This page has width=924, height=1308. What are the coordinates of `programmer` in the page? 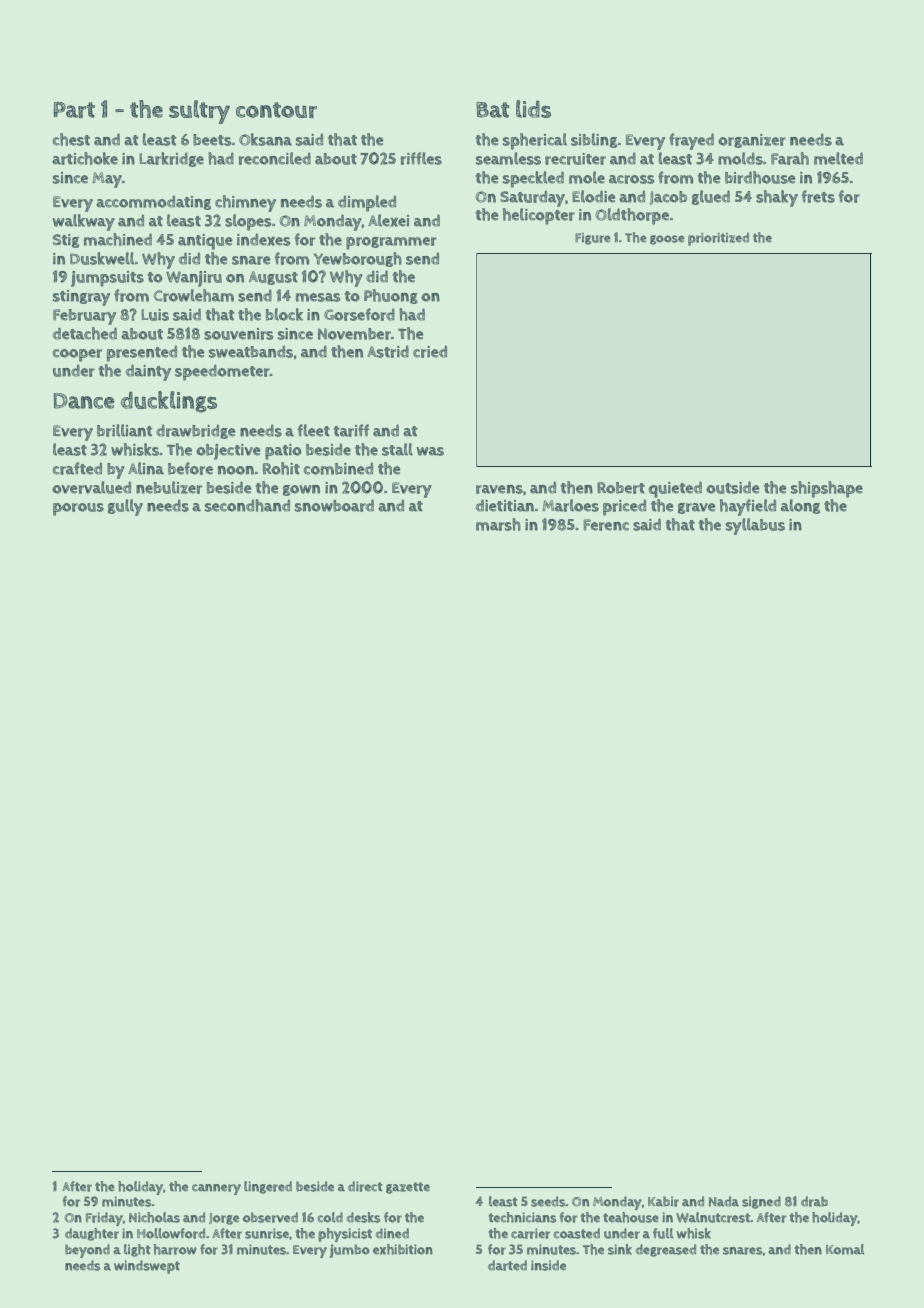 It's located at (391, 243).
